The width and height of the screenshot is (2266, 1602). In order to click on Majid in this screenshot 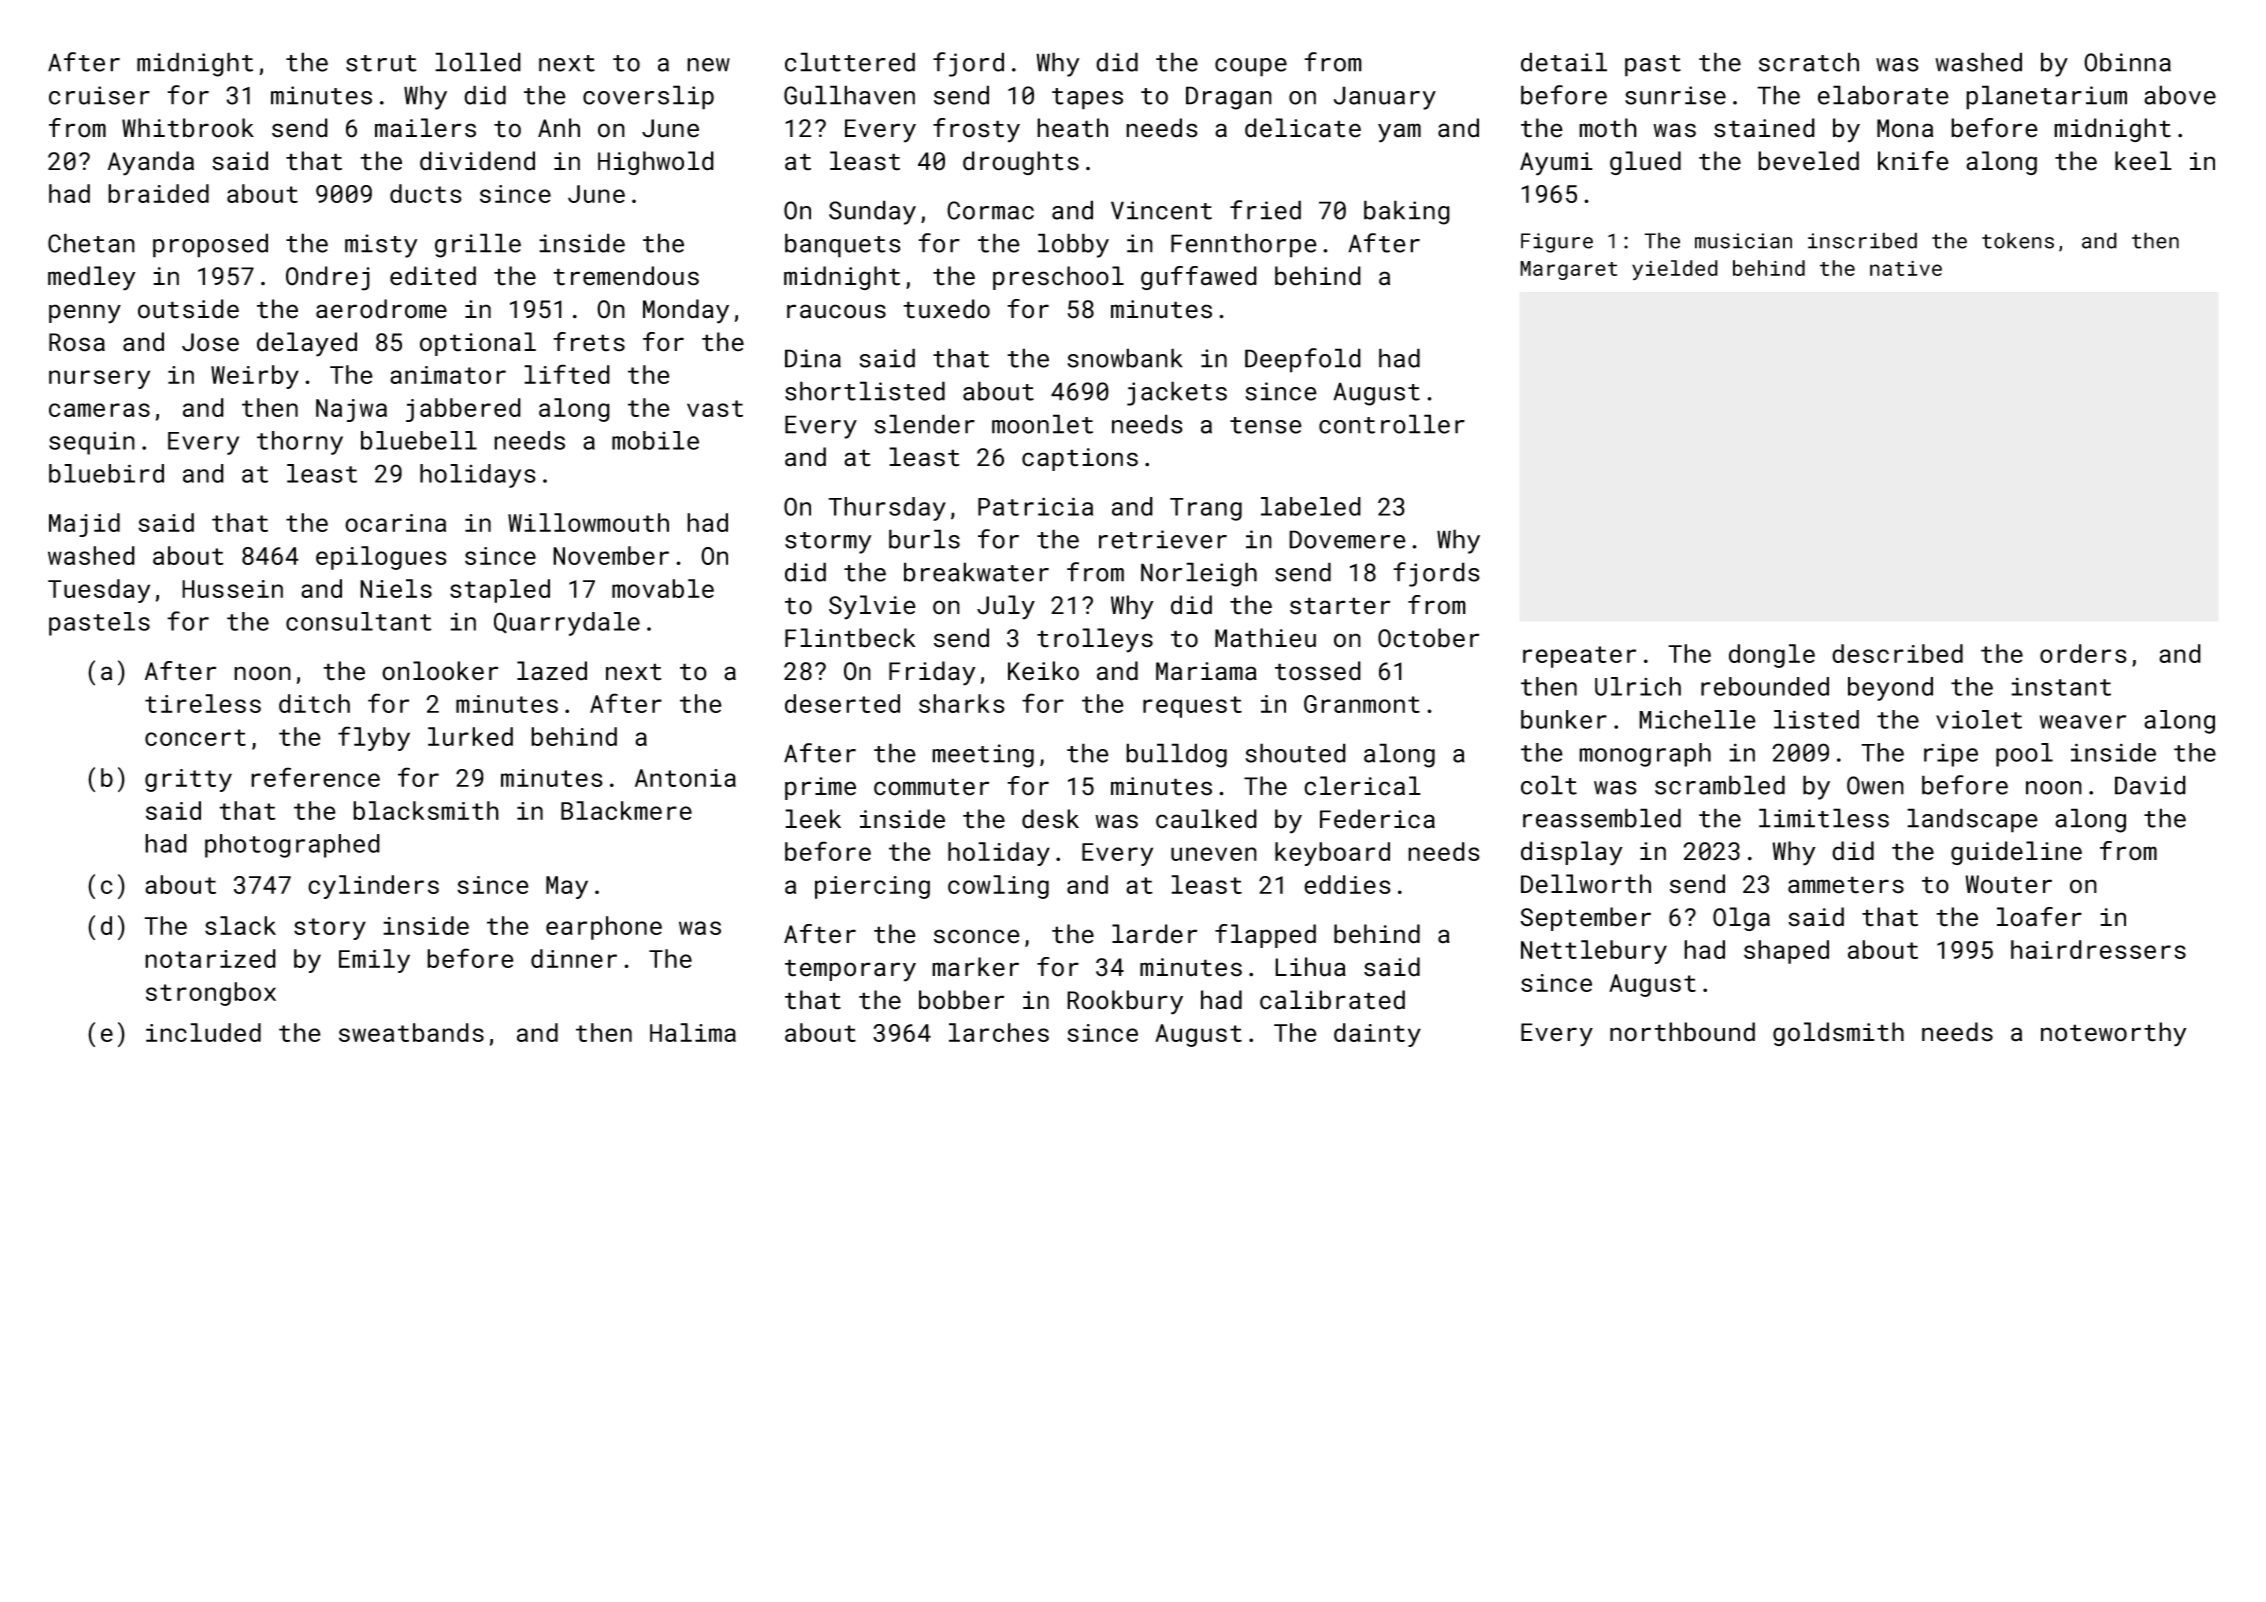, I will do `click(84, 525)`.
